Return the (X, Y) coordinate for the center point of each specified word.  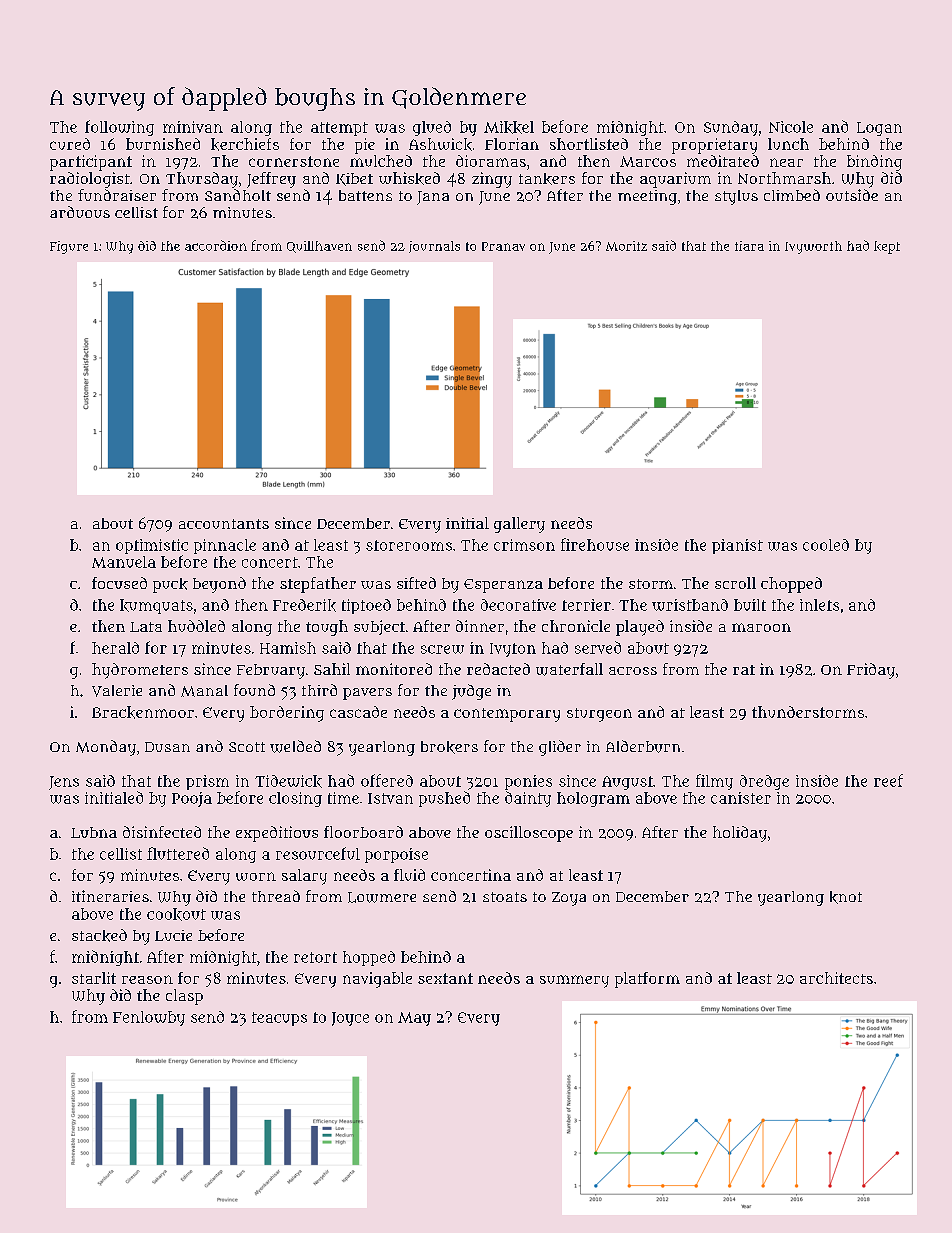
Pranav (503, 246)
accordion (216, 245)
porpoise (396, 855)
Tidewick (288, 781)
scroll (735, 583)
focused (119, 583)
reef (888, 780)
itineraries (110, 896)
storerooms (409, 545)
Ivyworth (813, 247)
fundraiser (117, 195)
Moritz (626, 246)
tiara (749, 246)
